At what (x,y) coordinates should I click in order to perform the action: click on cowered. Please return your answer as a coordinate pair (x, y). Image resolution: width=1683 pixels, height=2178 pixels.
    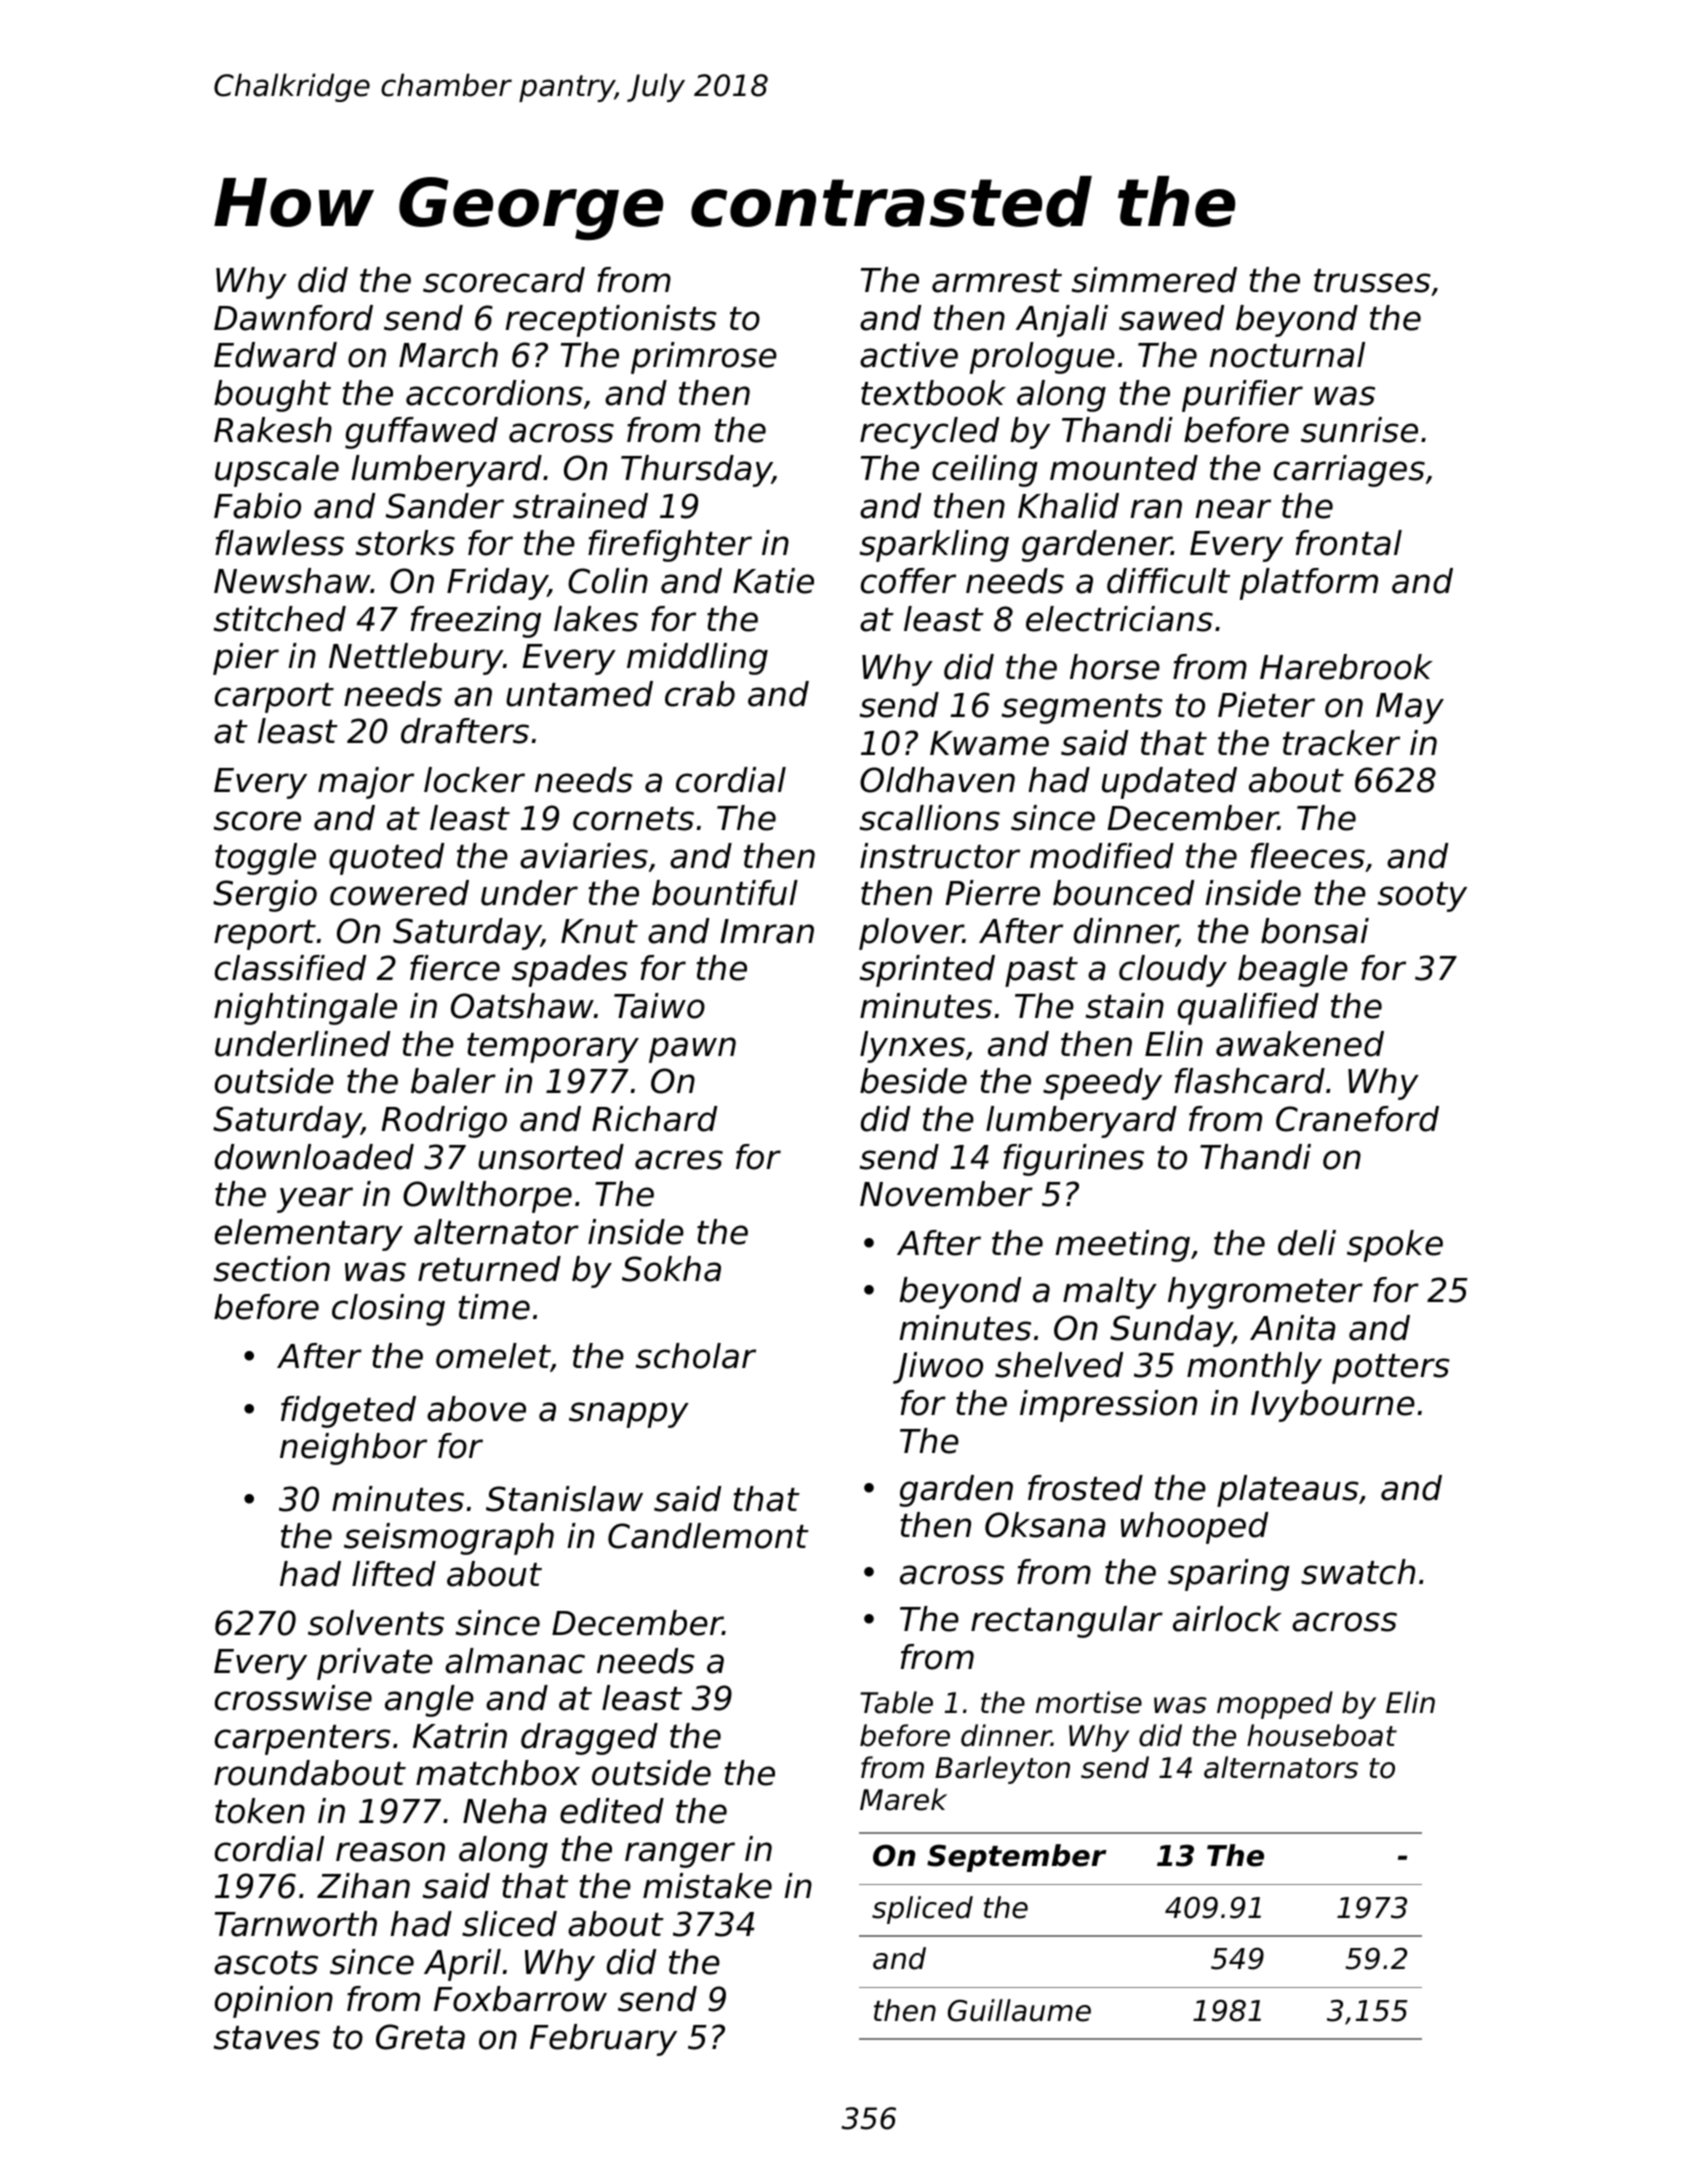
    Looking at the image, I should click on (399, 893).
